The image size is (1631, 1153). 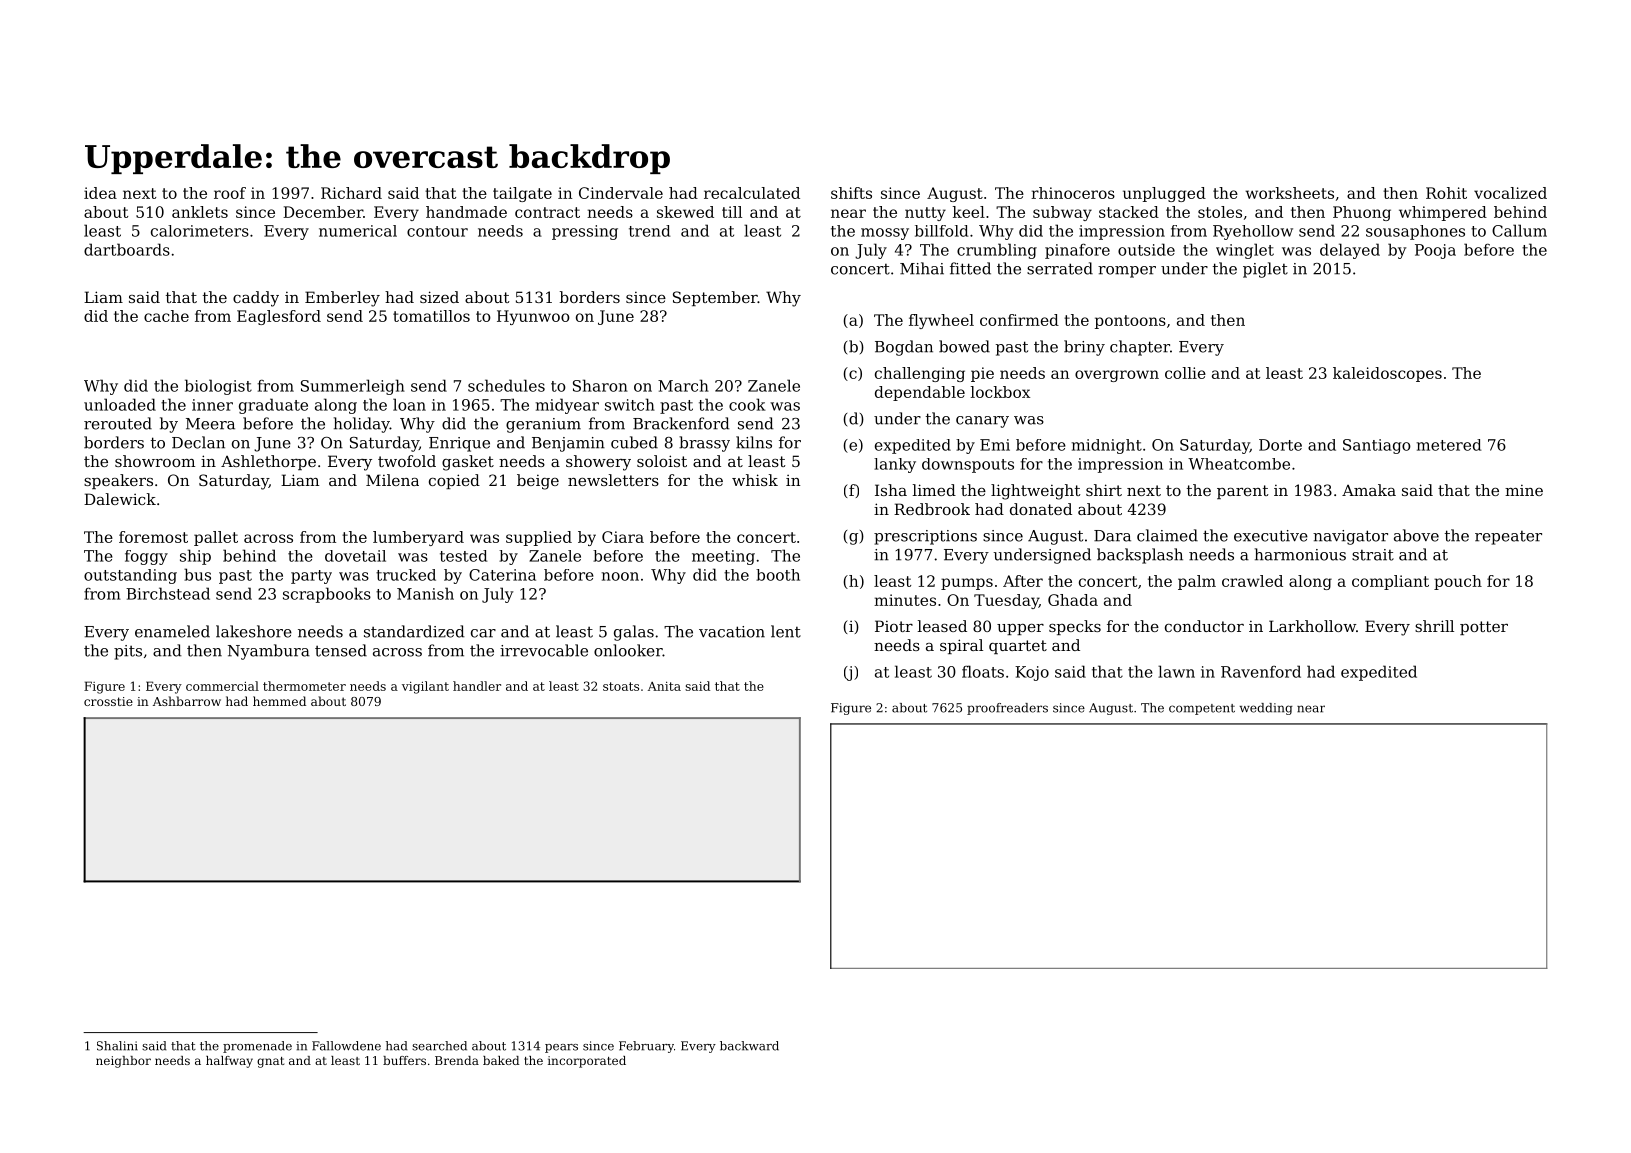 I want to click on wedding, so click(x=1266, y=709).
